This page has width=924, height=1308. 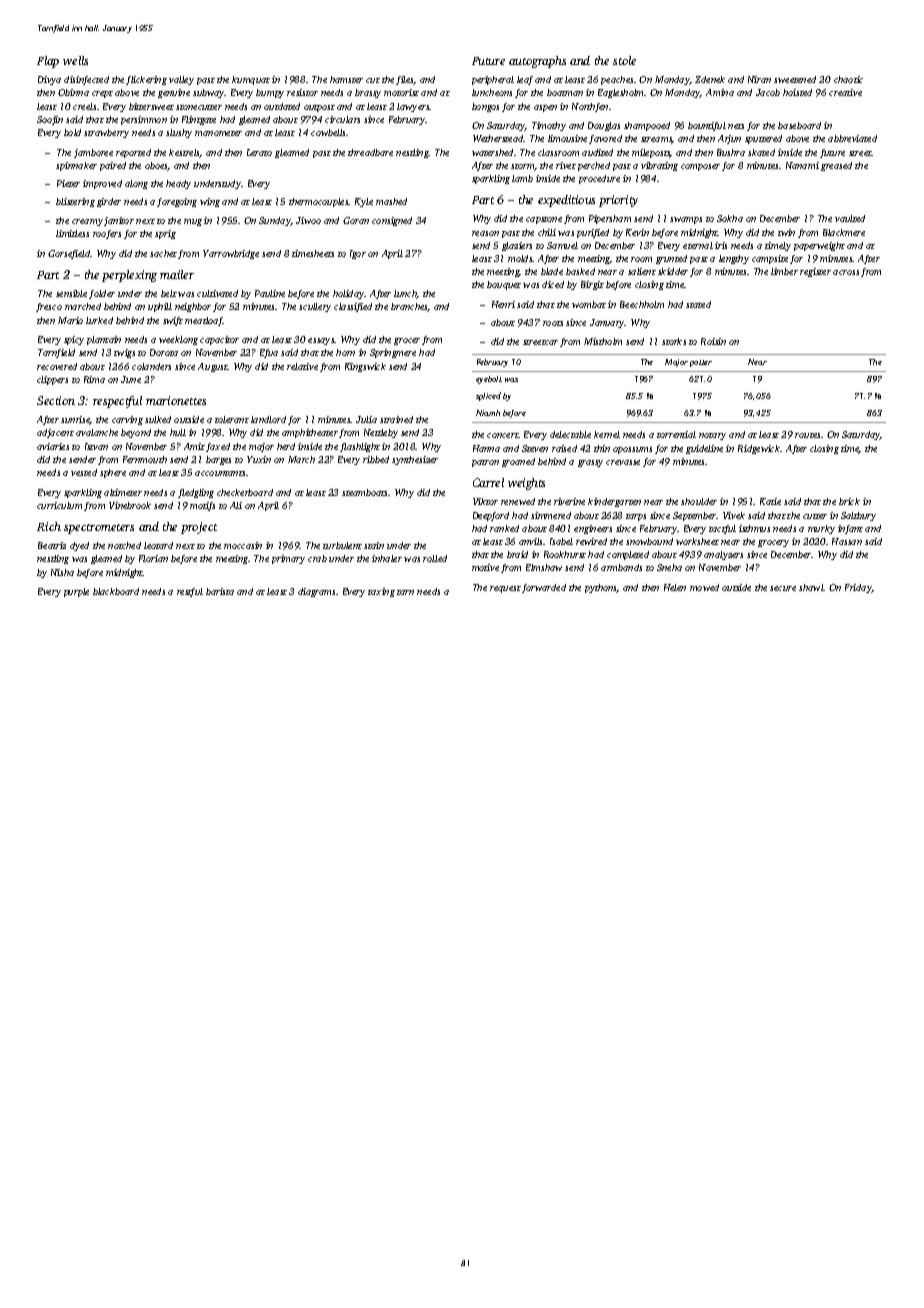 I want to click on bold, so click(x=72, y=132).
